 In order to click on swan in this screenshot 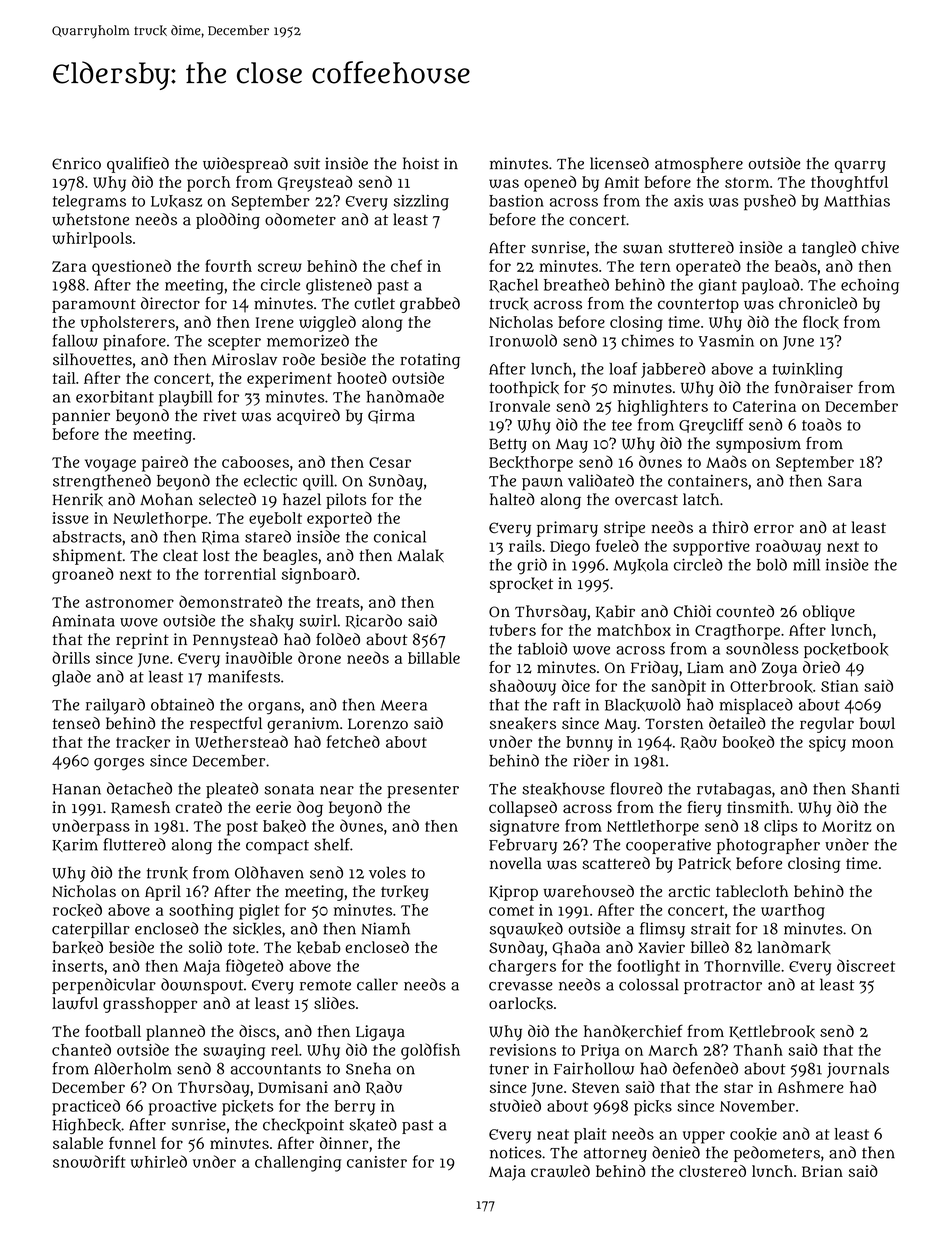, I will do `click(643, 249)`.
